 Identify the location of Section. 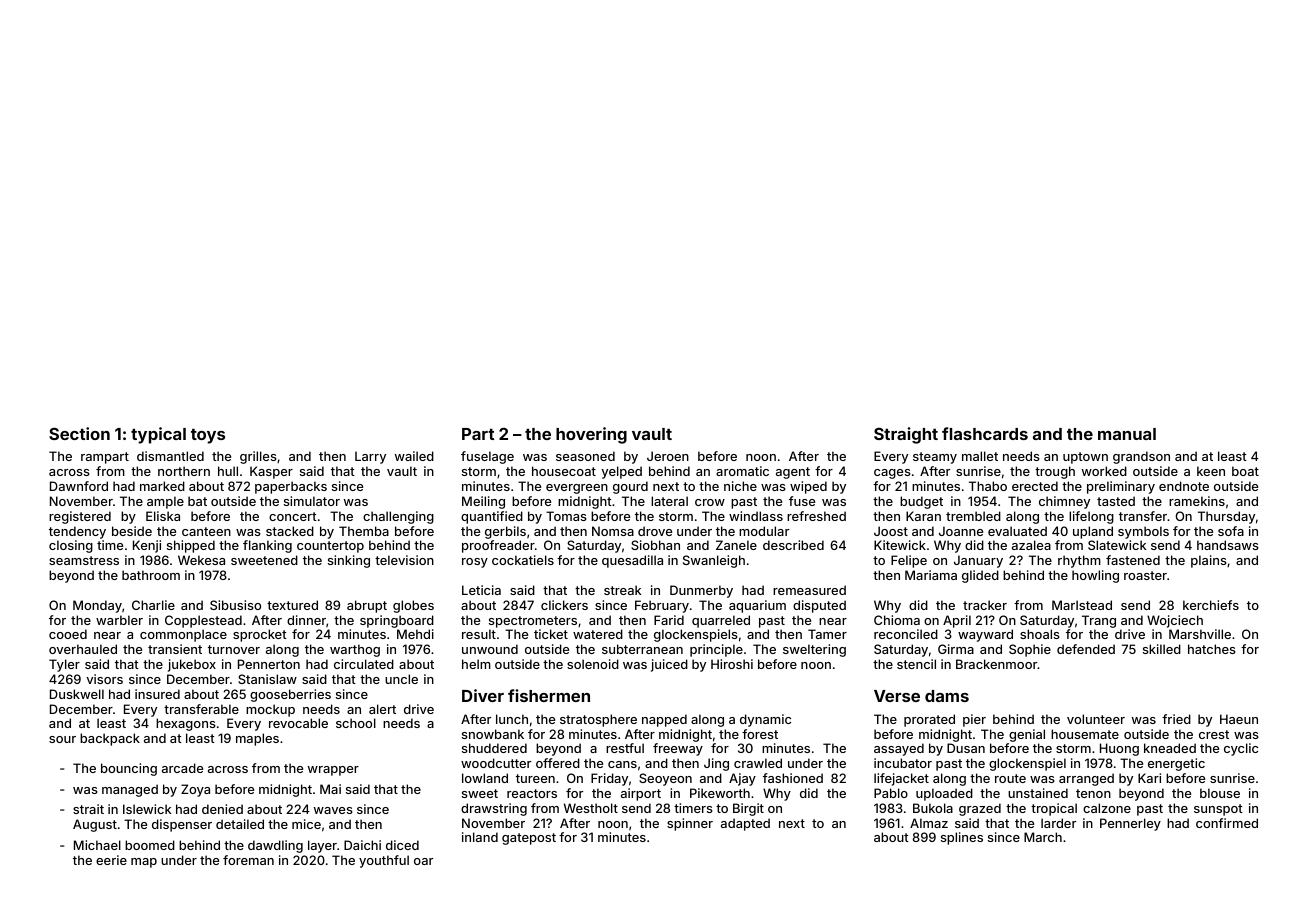
(79, 433).
